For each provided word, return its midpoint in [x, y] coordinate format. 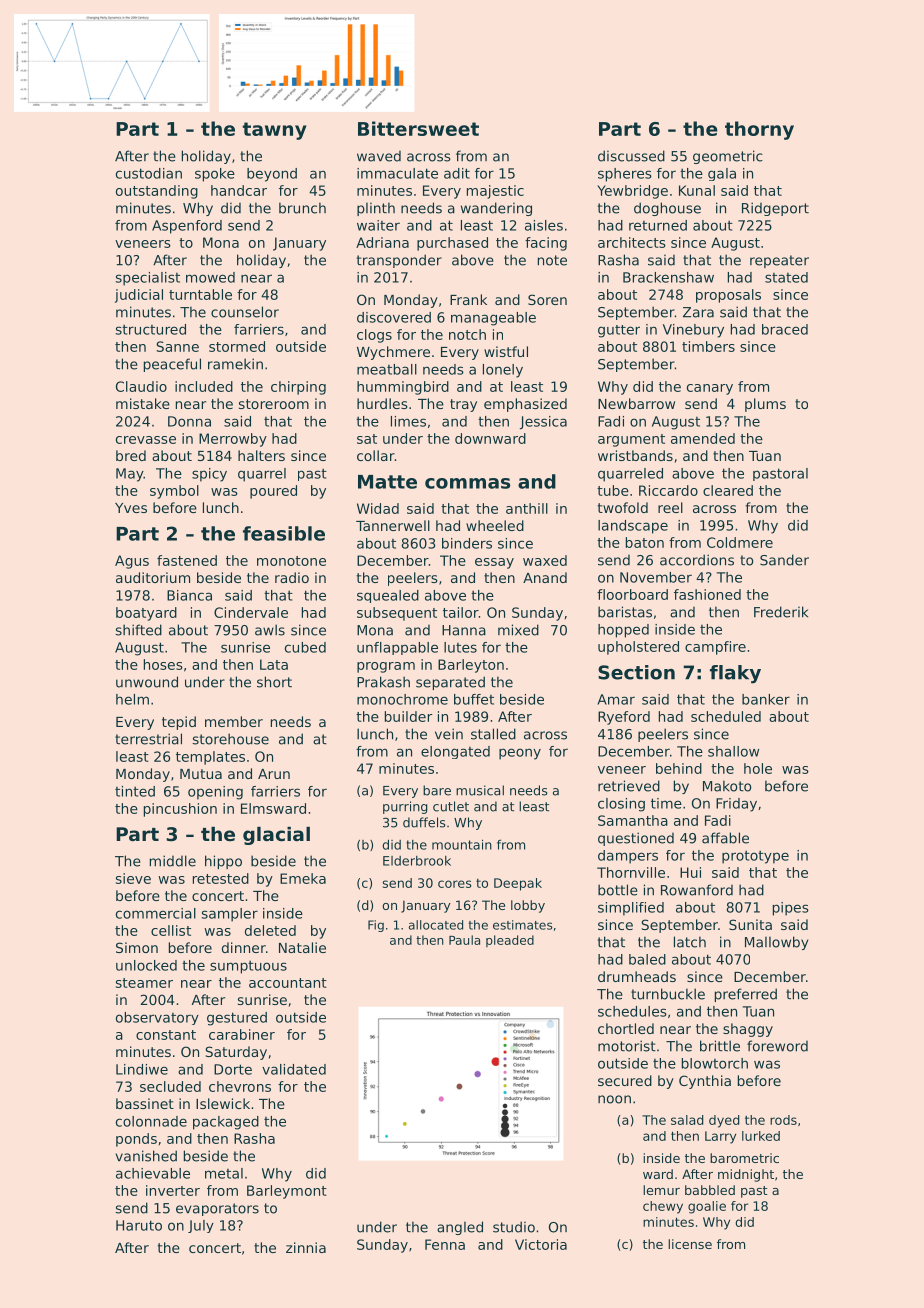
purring [405, 807]
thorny [759, 130]
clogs [374, 336]
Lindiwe [142, 1069]
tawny [274, 131]
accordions [697, 560]
